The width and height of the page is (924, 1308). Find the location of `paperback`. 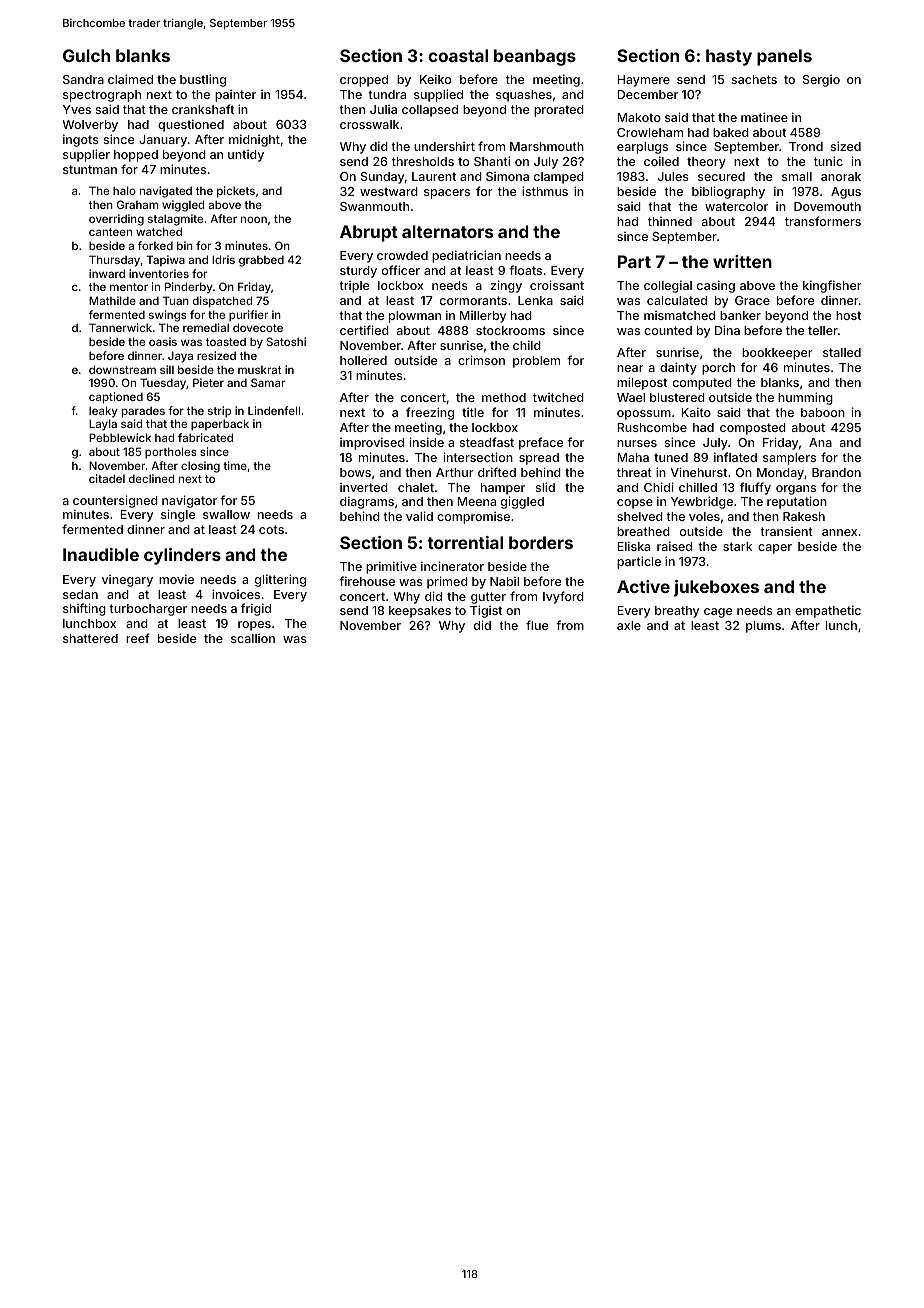

paperback is located at coordinates (220, 425).
